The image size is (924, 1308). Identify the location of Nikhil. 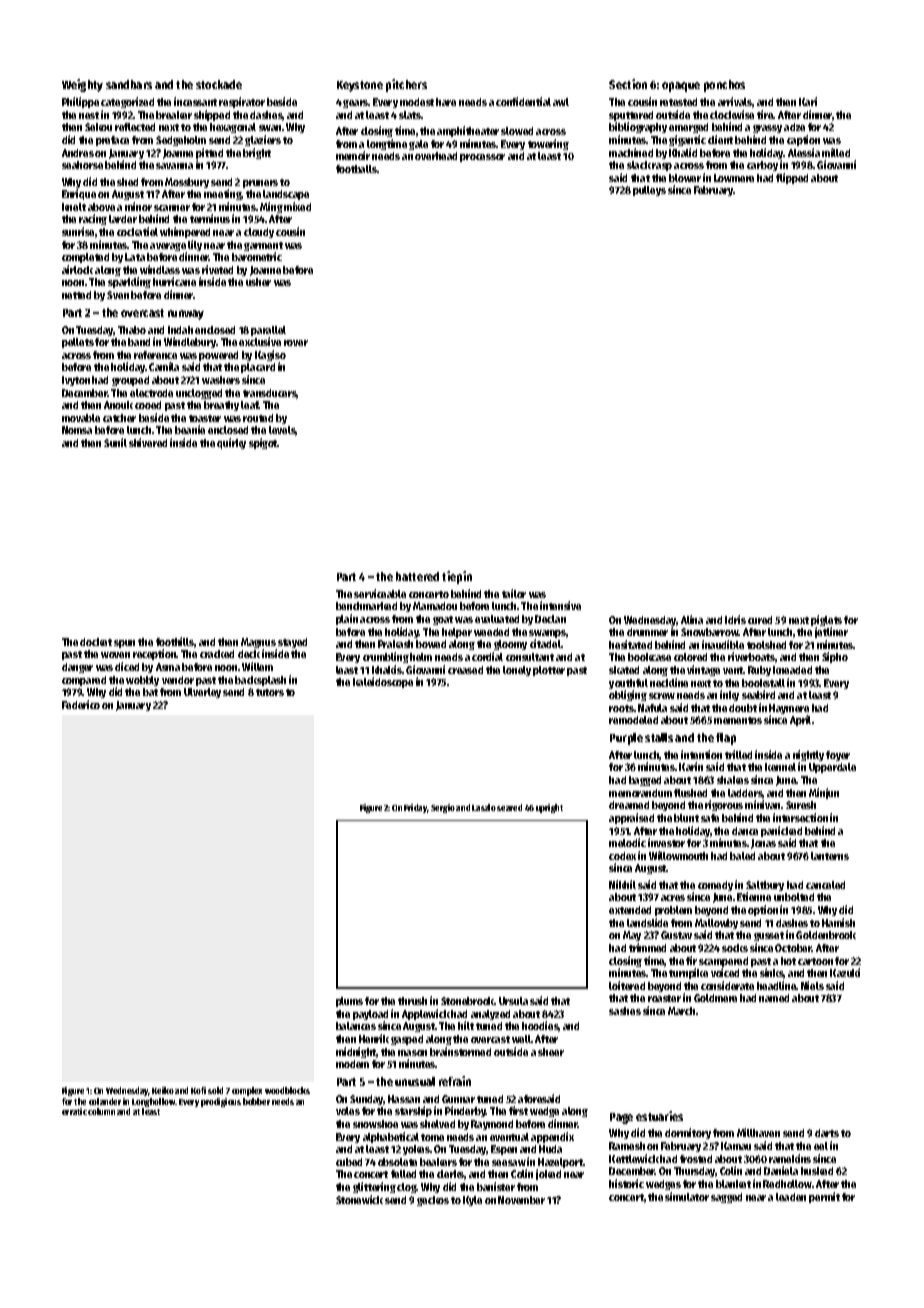
(622, 884).
